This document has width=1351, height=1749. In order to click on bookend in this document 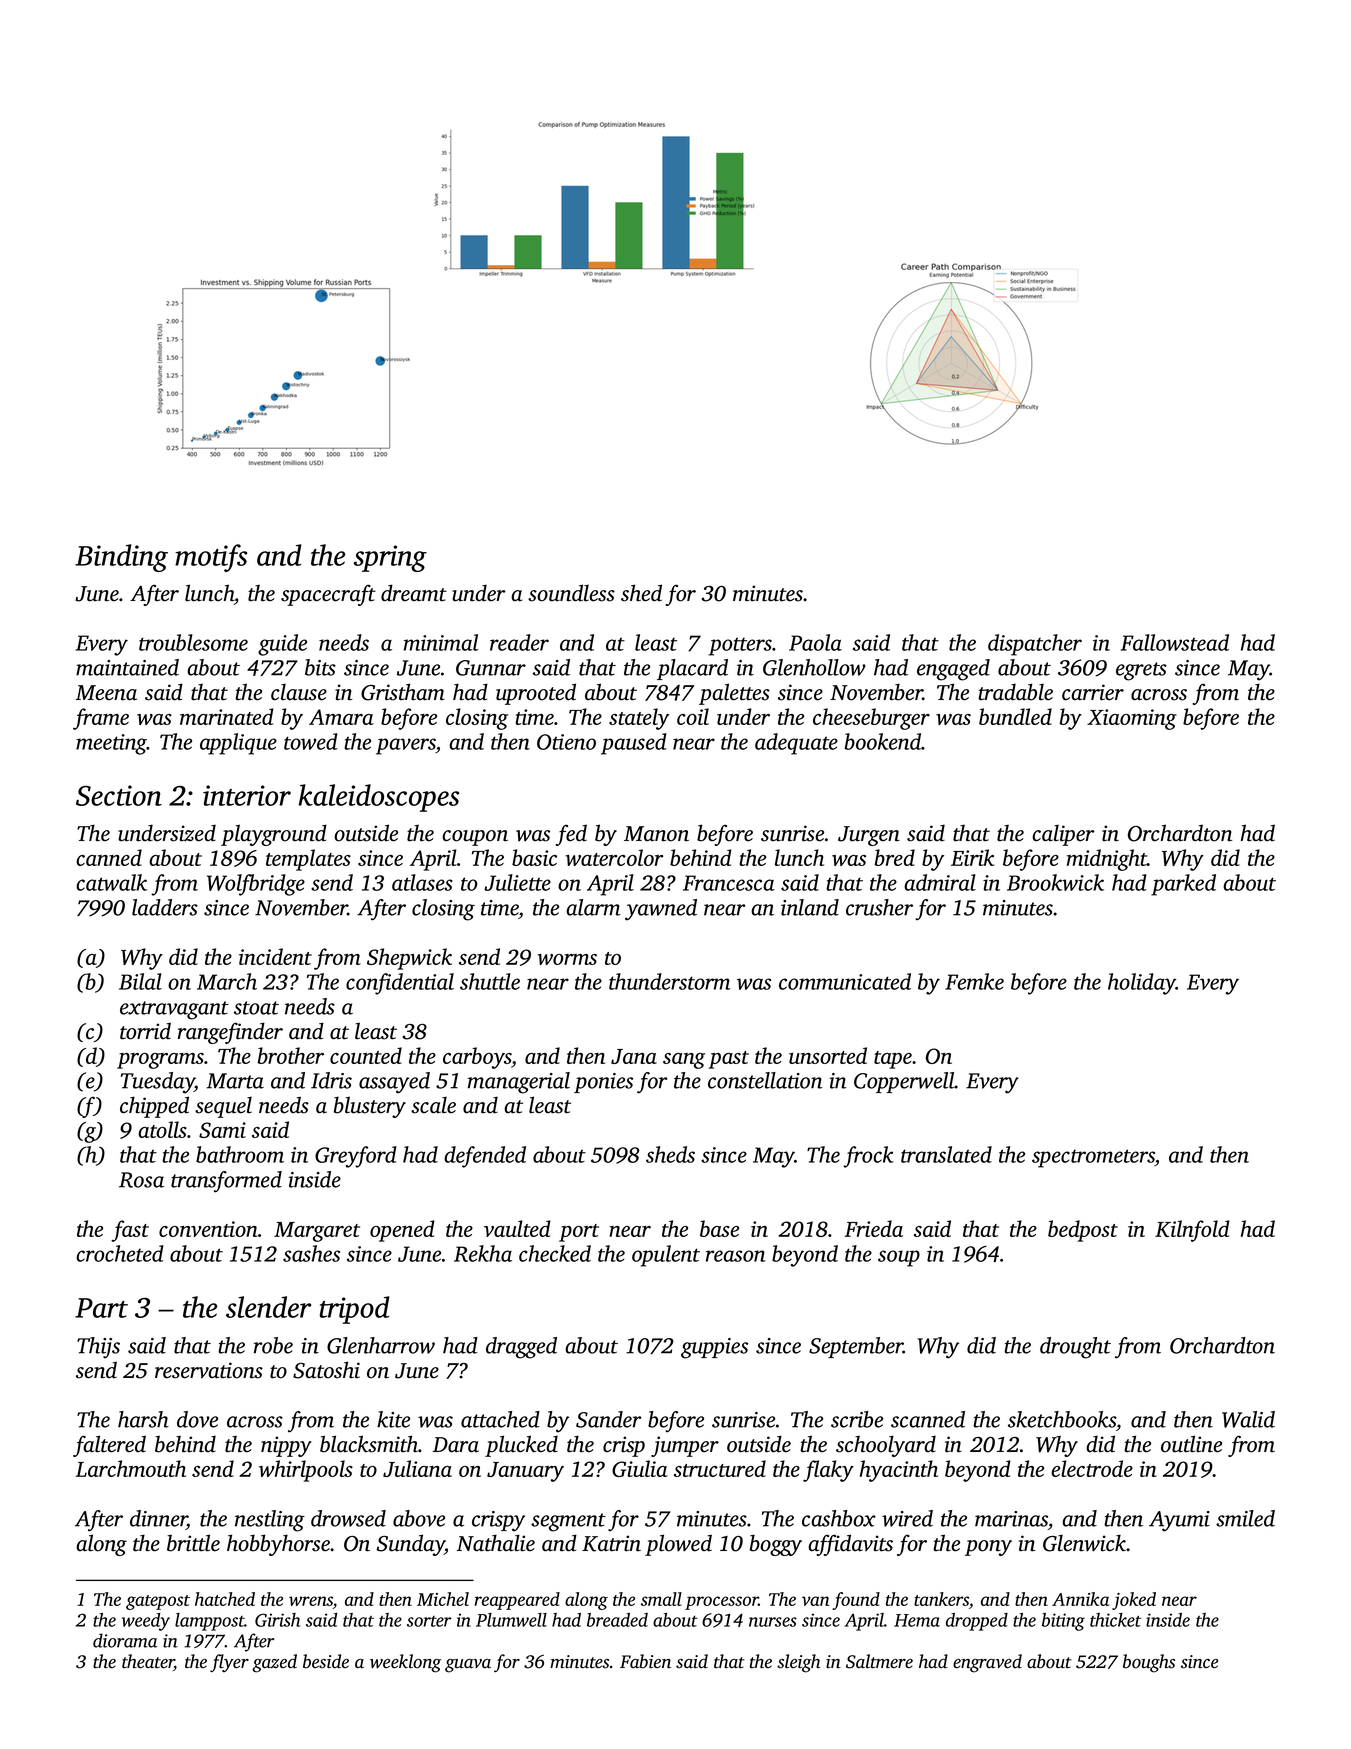, I will do `click(883, 741)`.
